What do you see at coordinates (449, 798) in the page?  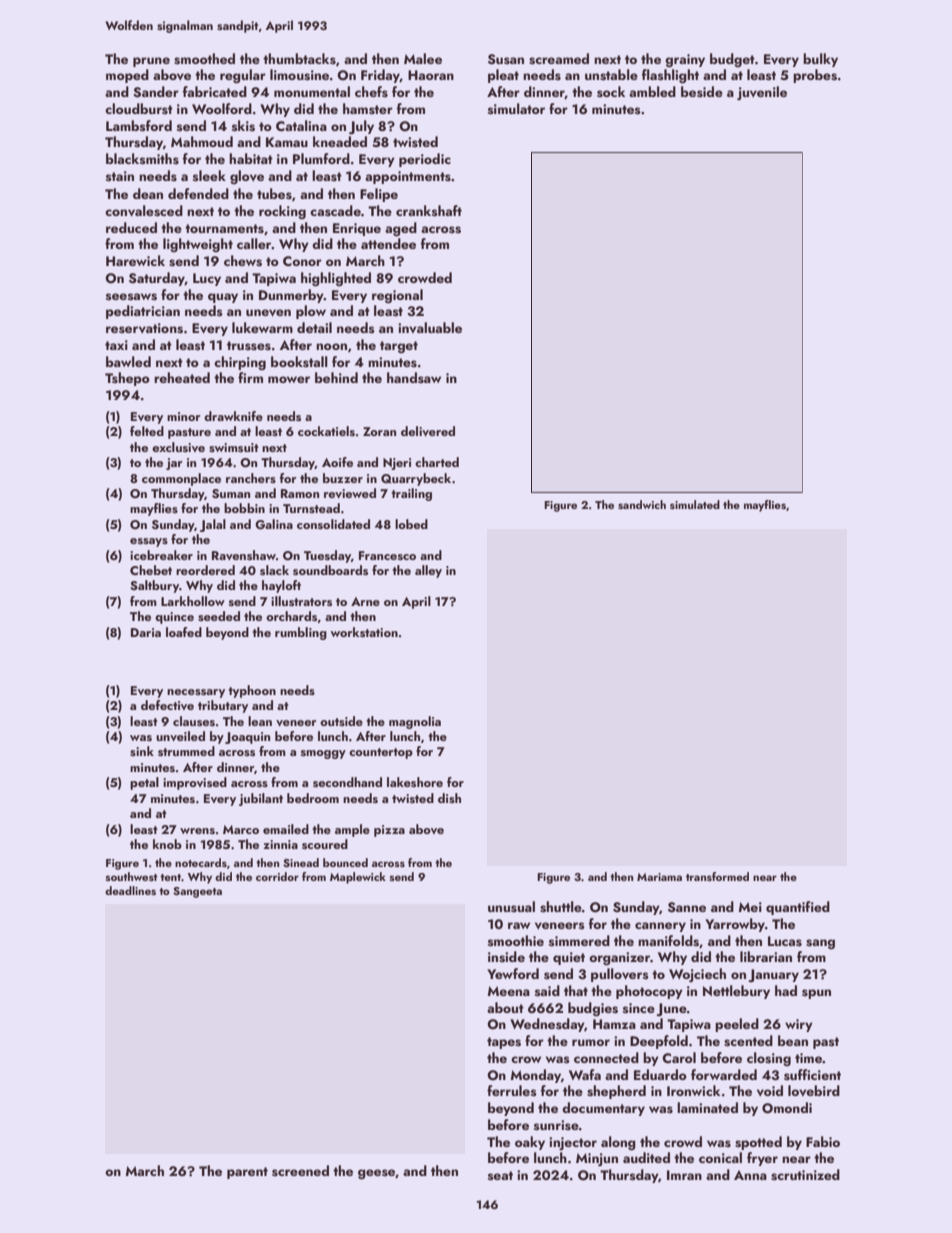 I see `dish` at bounding box center [449, 798].
